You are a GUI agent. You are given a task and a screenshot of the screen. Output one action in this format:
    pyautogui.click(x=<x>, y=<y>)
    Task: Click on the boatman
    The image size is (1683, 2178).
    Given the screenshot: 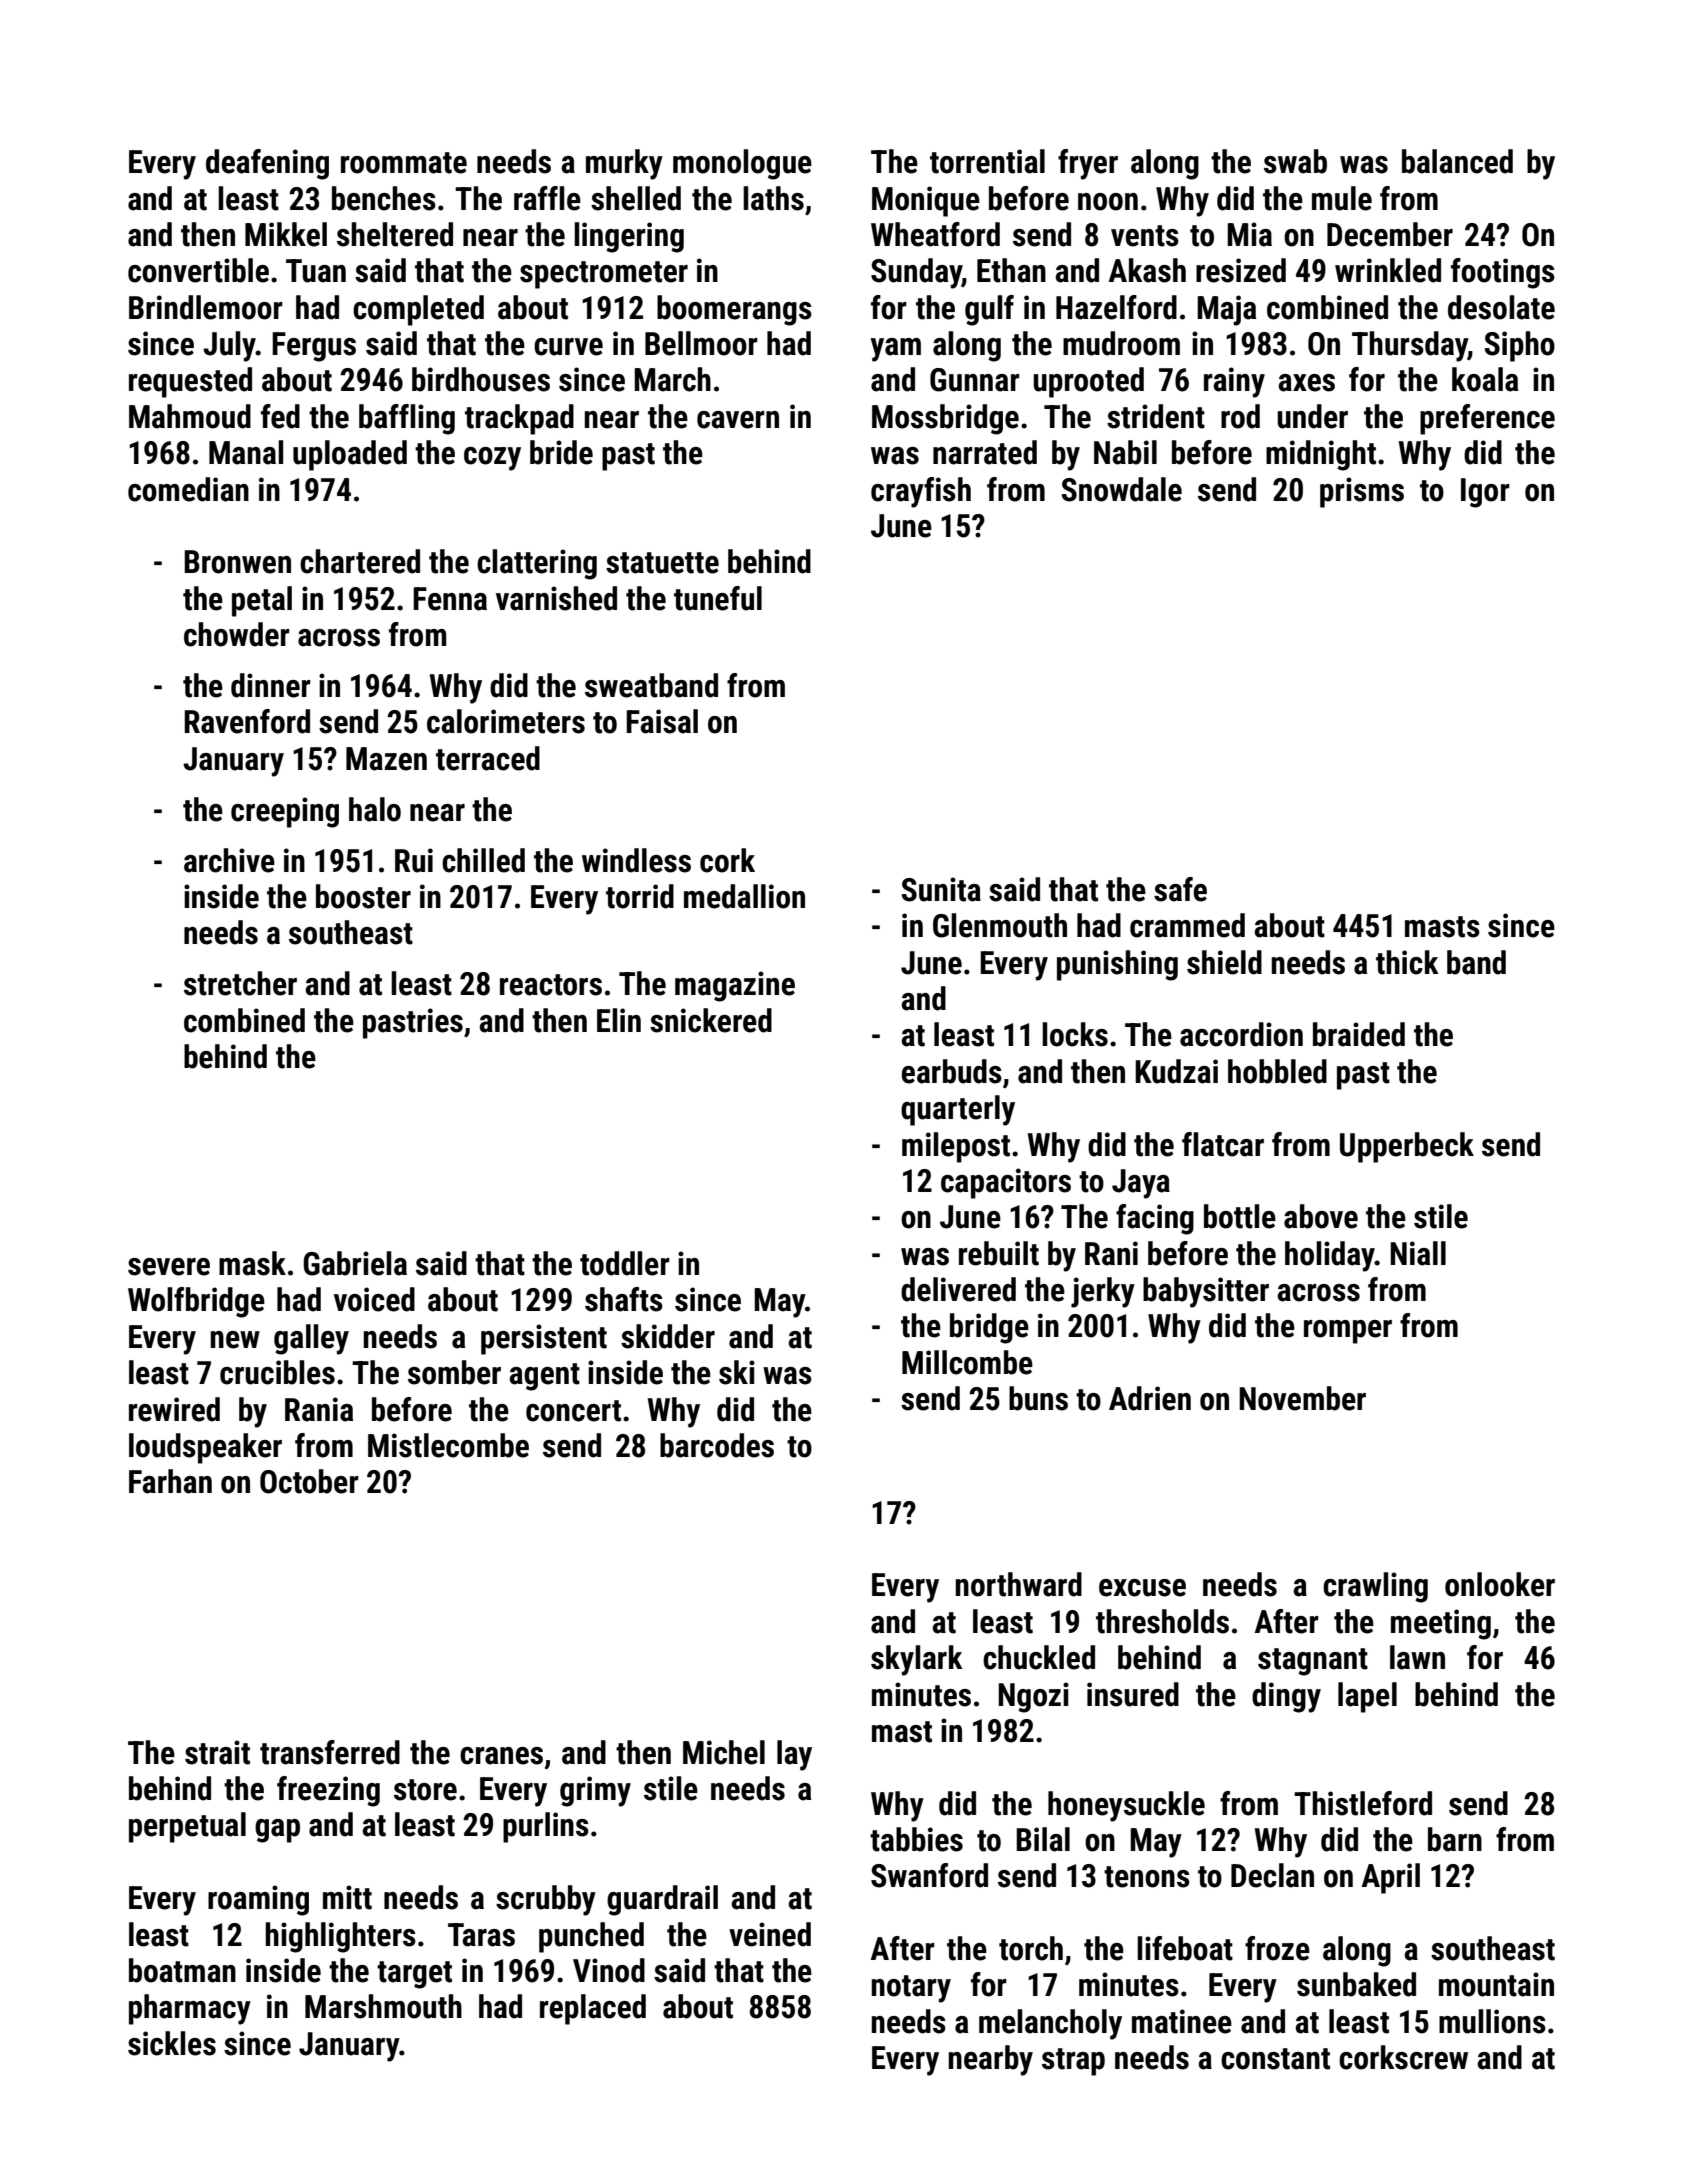 What is the action you would take?
    pyautogui.click(x=182, y=1970)
